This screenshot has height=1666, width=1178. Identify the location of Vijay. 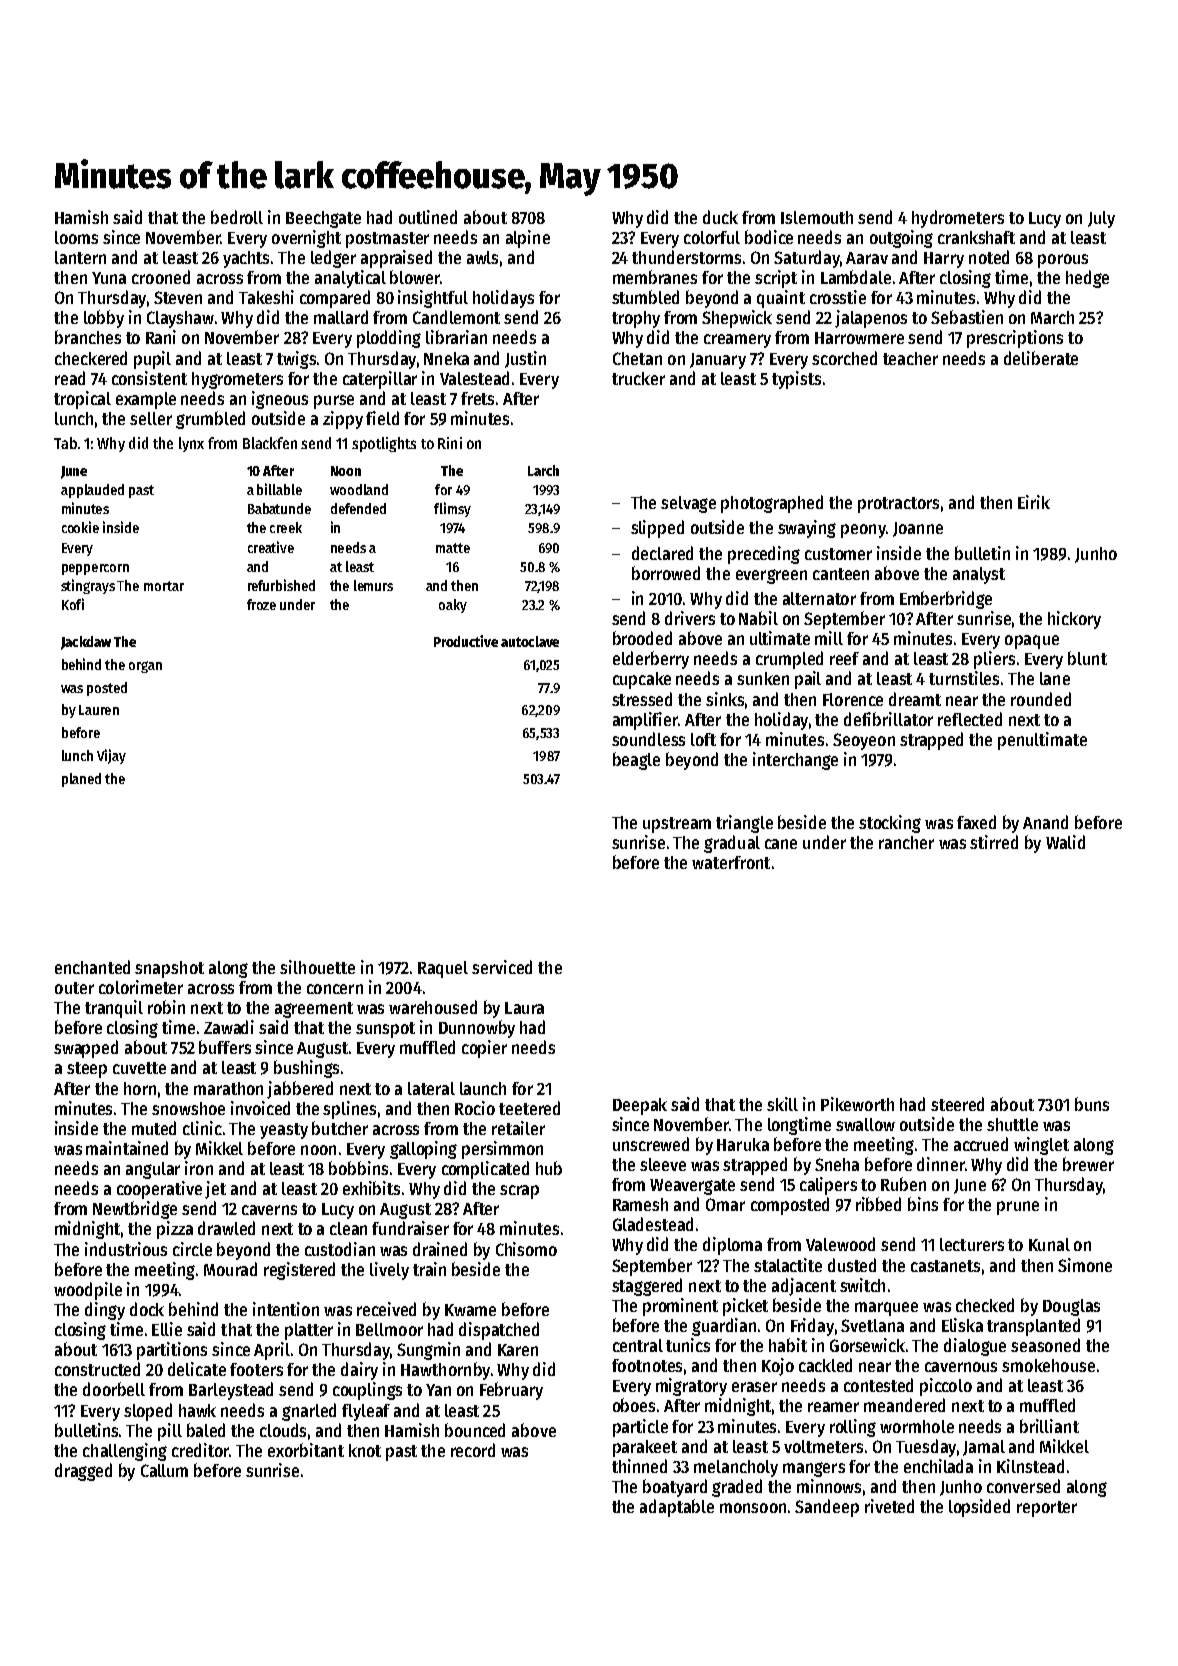
(111, 756).
